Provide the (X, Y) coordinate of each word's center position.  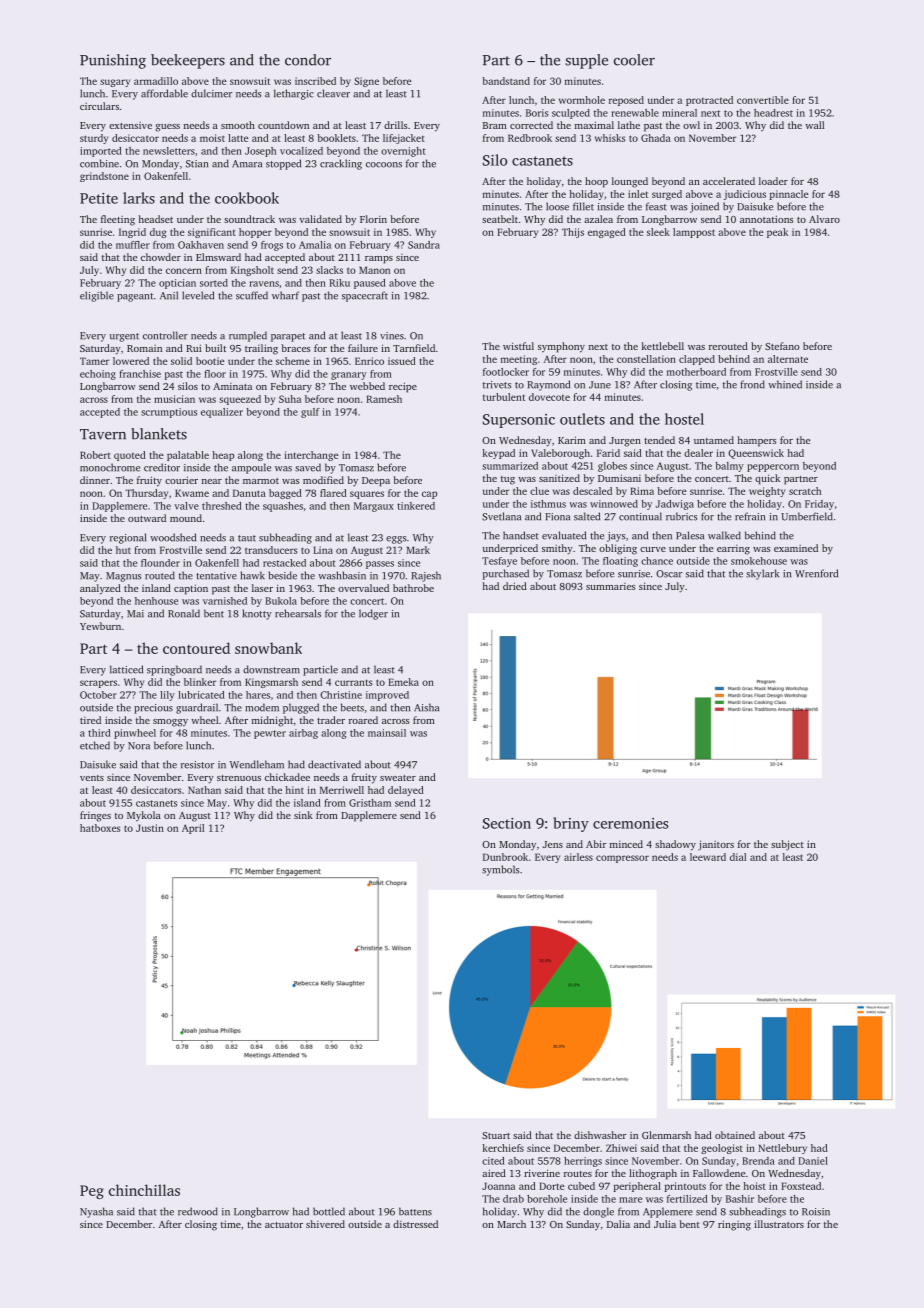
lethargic (294, 94)
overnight (403, 152)
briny (571, 824)
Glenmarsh (666, 1135)
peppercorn (773, 468)
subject (787, 845)
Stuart (496, 1135)
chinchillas (144, 1190)
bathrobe (413, 588)
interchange (311, 456)
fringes (95, 816)
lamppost (694, 233)
